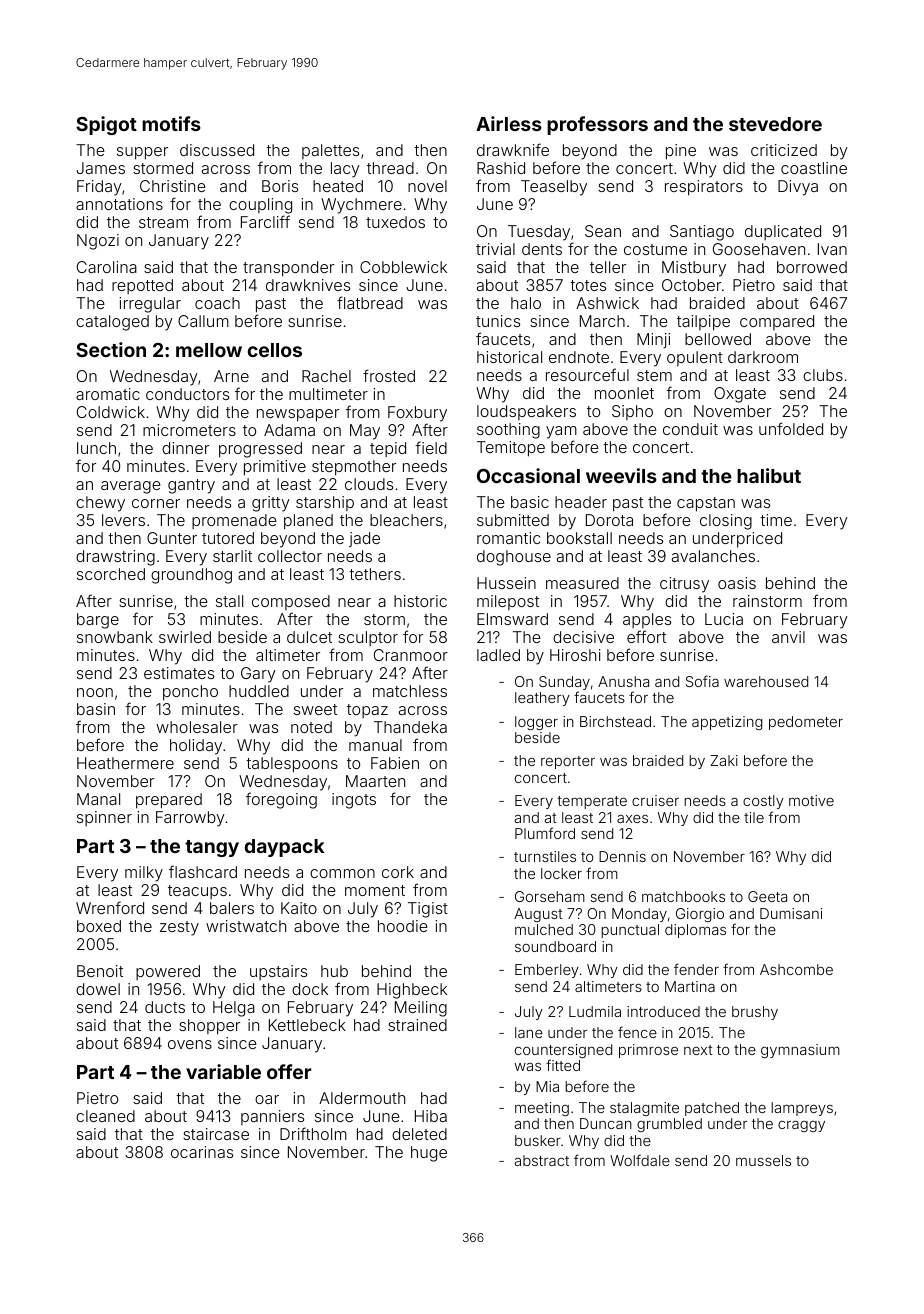 This document has width=924, height=1314. I want to click on drawknife, so click(513, 149).
